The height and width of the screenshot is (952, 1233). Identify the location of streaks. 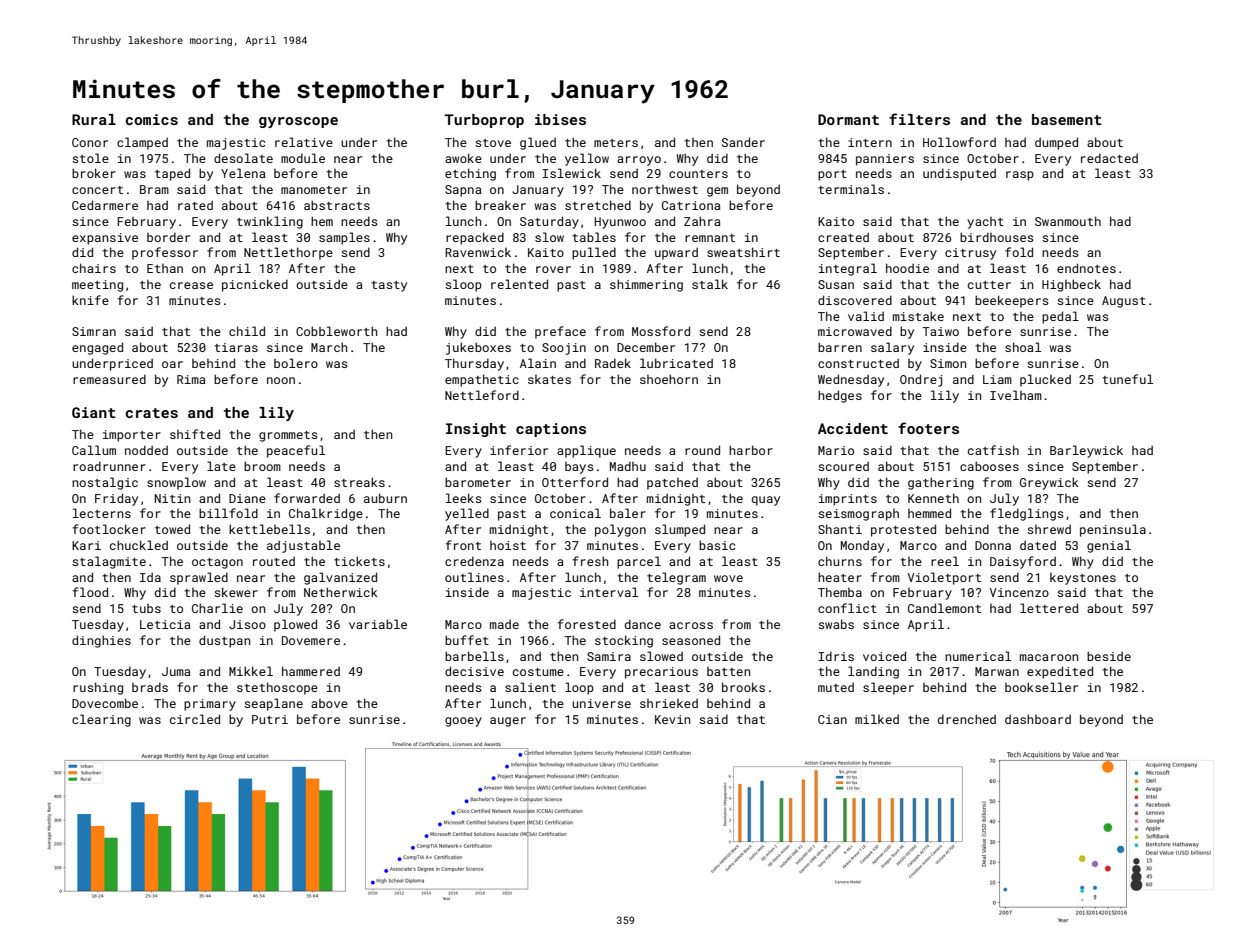
(359, 482).
